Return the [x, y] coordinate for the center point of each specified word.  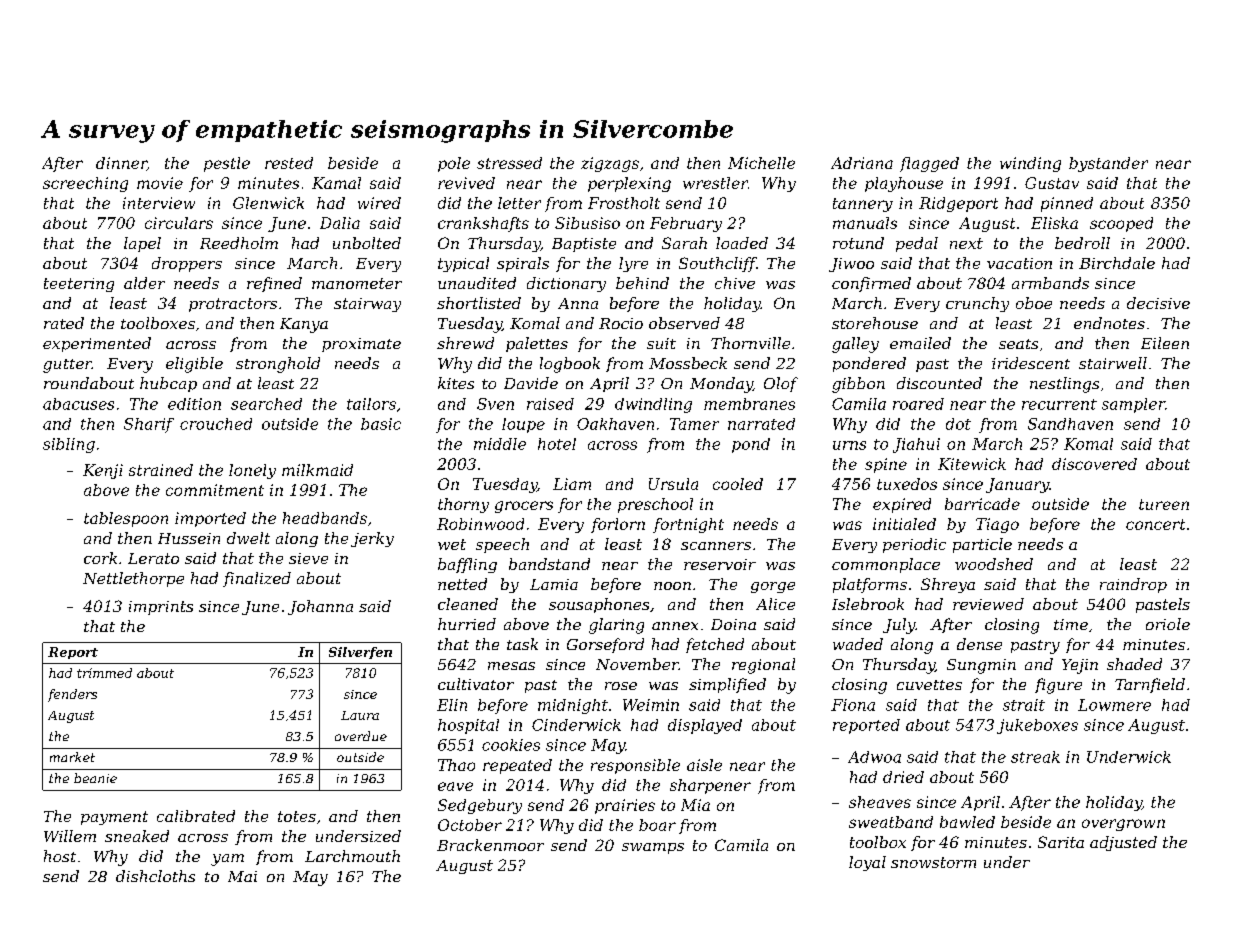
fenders [72, 695]
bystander [1108, 164]
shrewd [465, 343]
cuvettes [929, 685]
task [522, 644]
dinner [121, 164]
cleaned [468, 604]
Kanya [304, 325]
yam [227, 860]
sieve [308, 558]
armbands [1050, 283]
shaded [1134, 664]
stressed [509, 163]
